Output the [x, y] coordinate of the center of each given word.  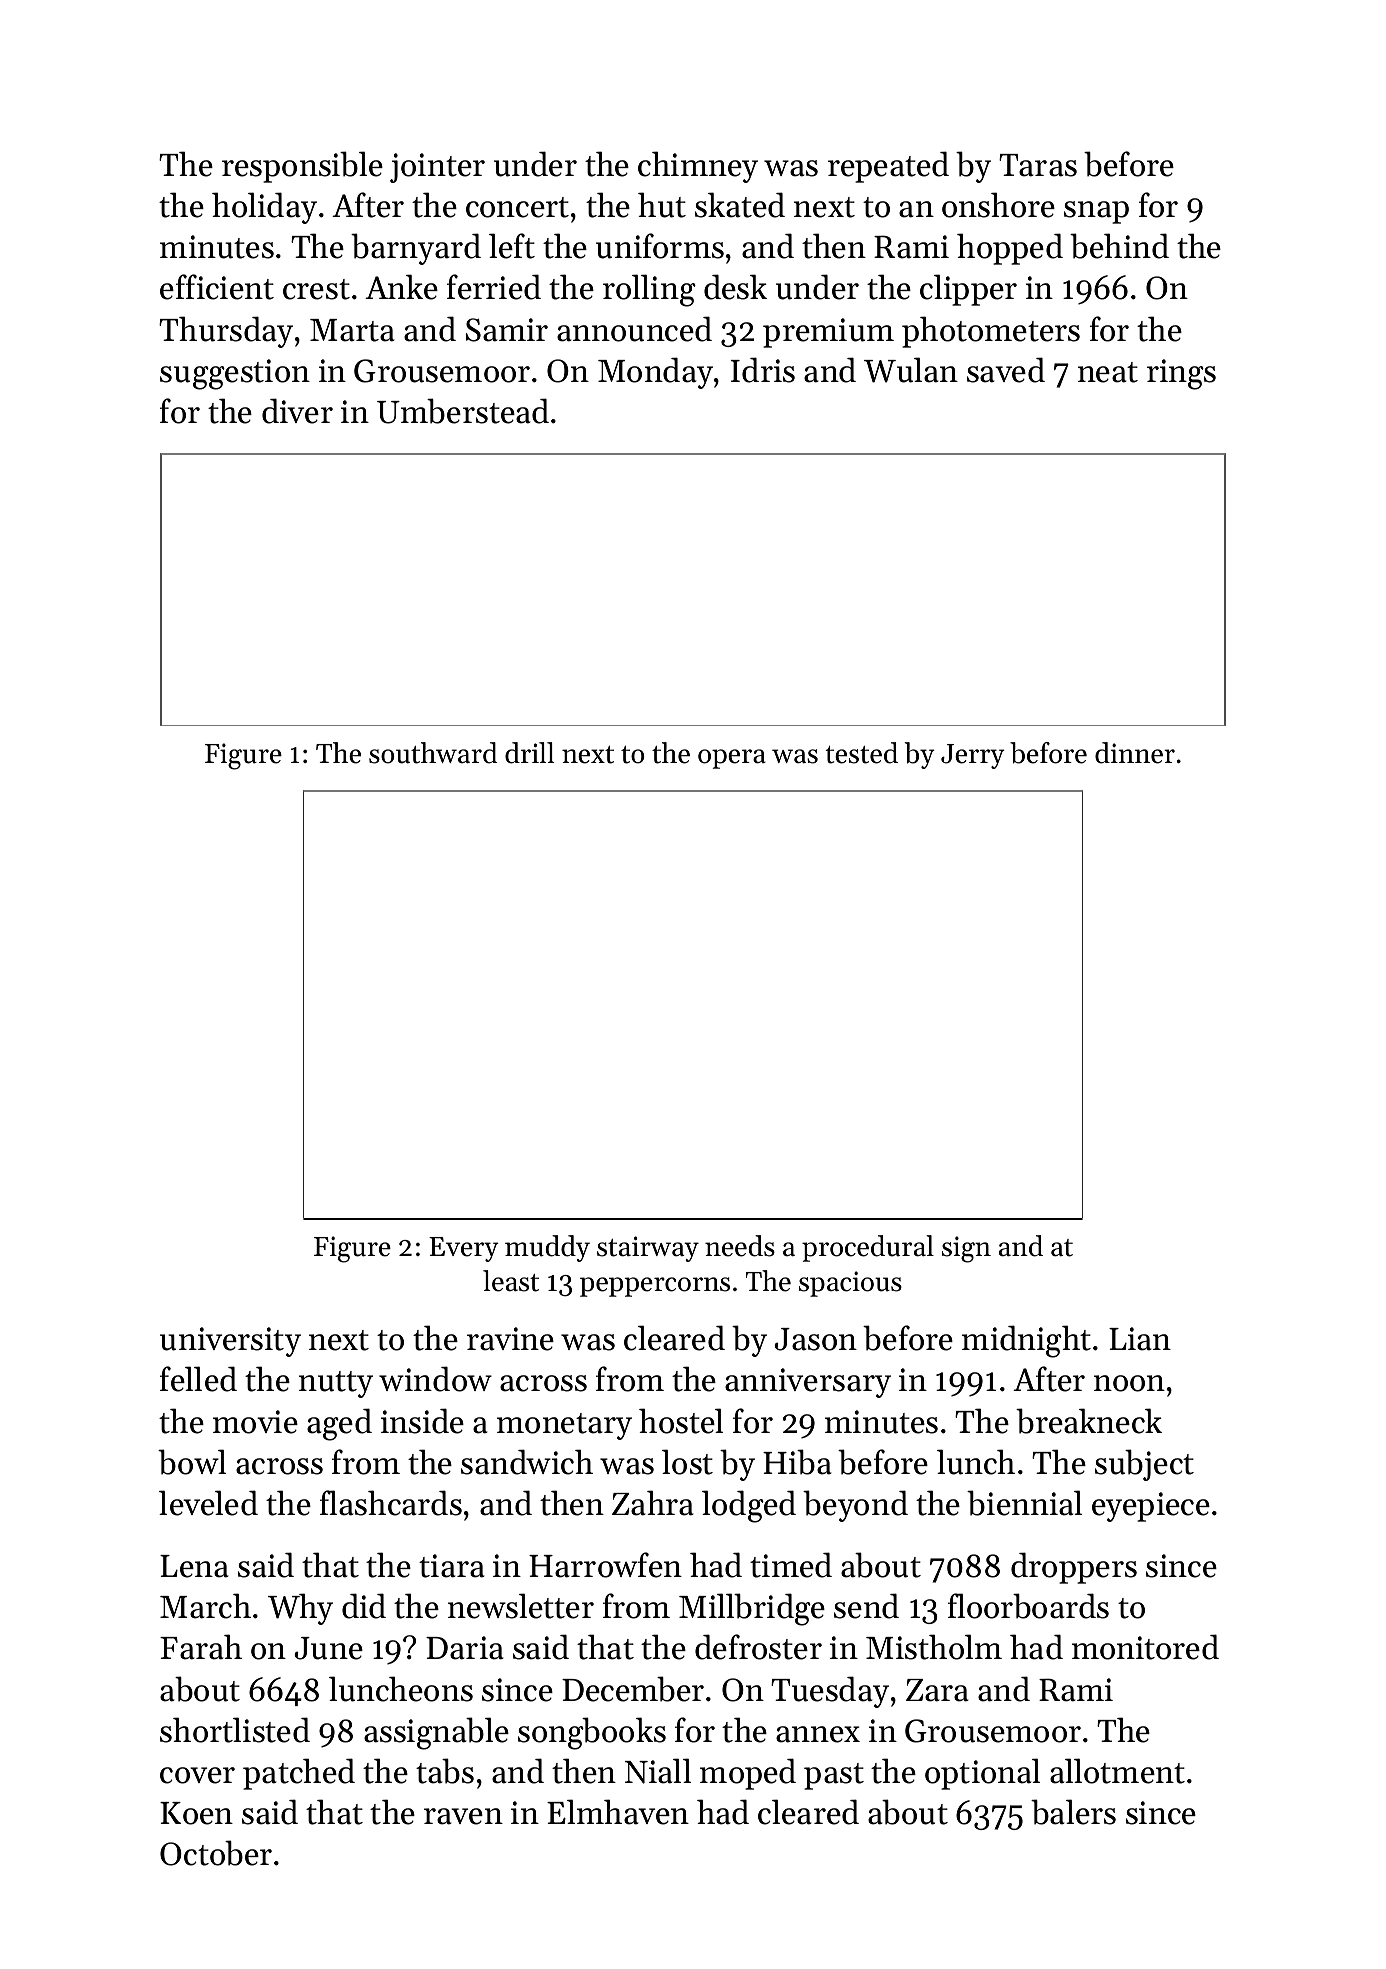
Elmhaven [618, 1812]
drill [529, 753]
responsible [302, 167]
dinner [1135, 753]
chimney [698, 167]
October [216, 1853]
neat [1108, 372]
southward [433, 753]
